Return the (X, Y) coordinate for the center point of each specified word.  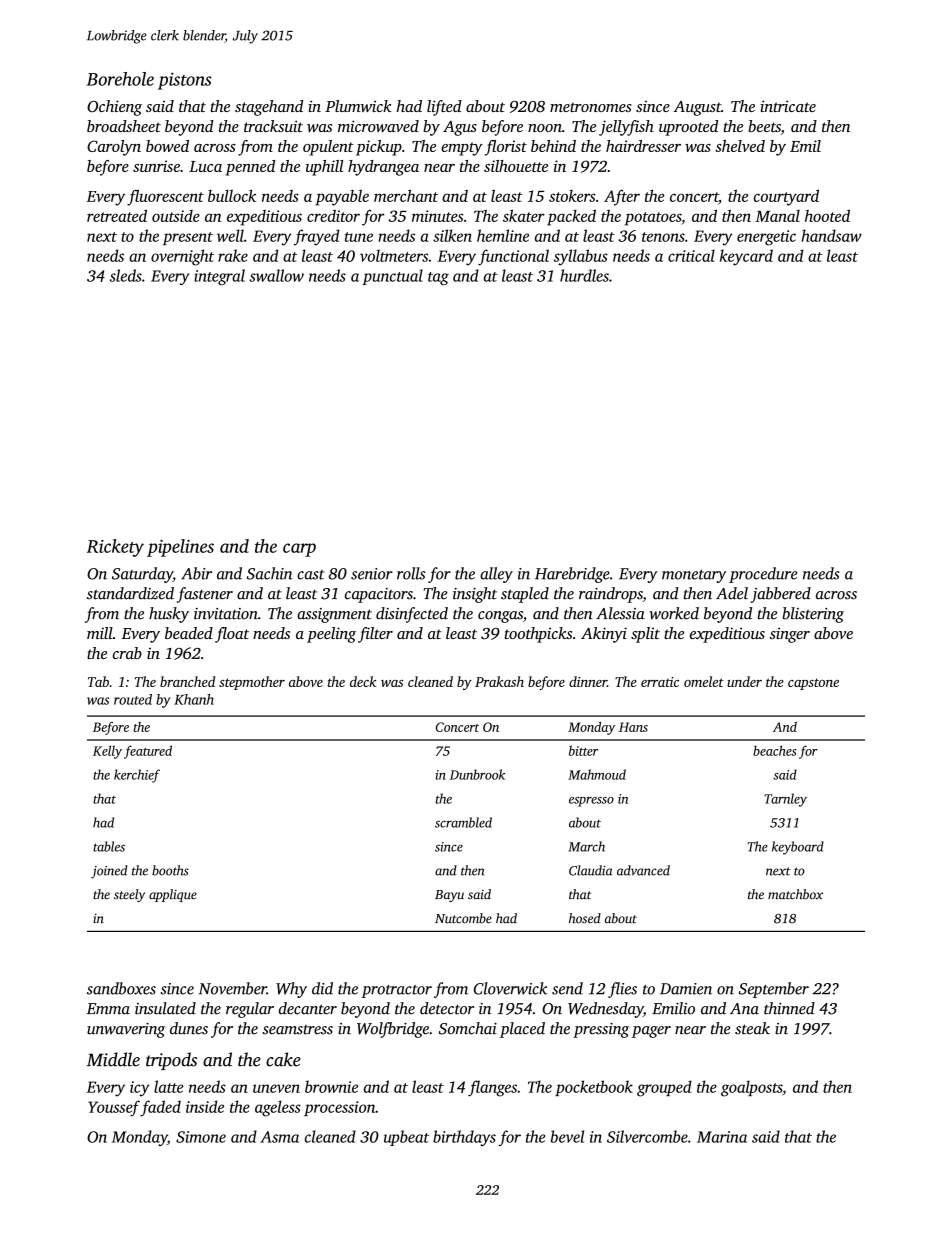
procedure (763, 575)
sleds (126, 275)
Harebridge (572, 575)
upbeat (406, 1138)
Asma (279, 1137)
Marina (722, 1137)
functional (513, 257)
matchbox (795, 894)
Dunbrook (477, 774)
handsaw (832, 235)
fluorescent (165, 197)
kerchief (137, 776)
